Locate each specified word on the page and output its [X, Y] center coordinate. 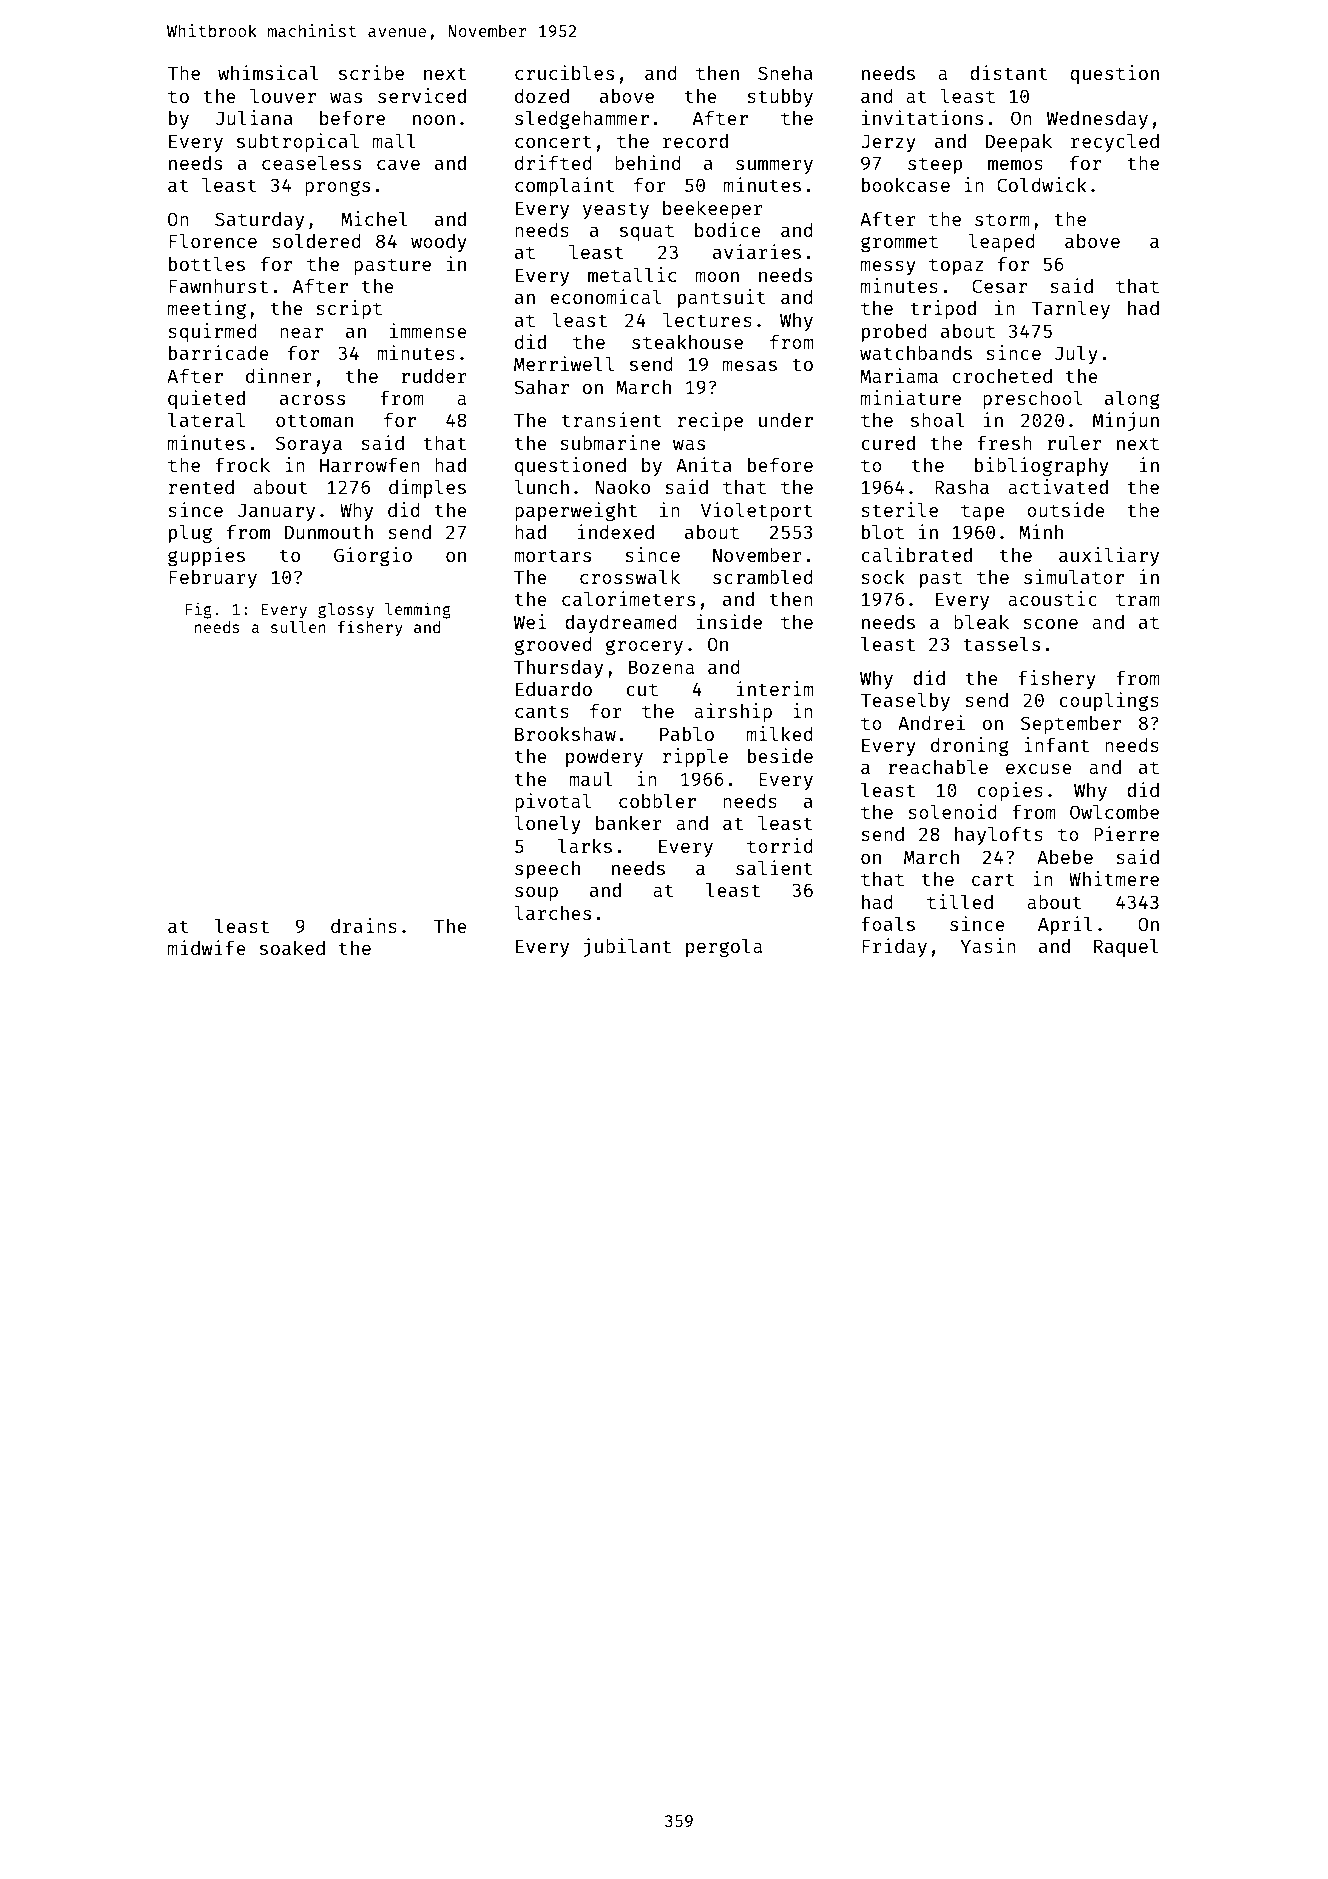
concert [553, 141]
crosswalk [630, 576]
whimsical [268, 72]
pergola [724, 947]
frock [242, 464]
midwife [207, 947]
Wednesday [1097, 120]
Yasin [988, 945]
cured [888, 443]
